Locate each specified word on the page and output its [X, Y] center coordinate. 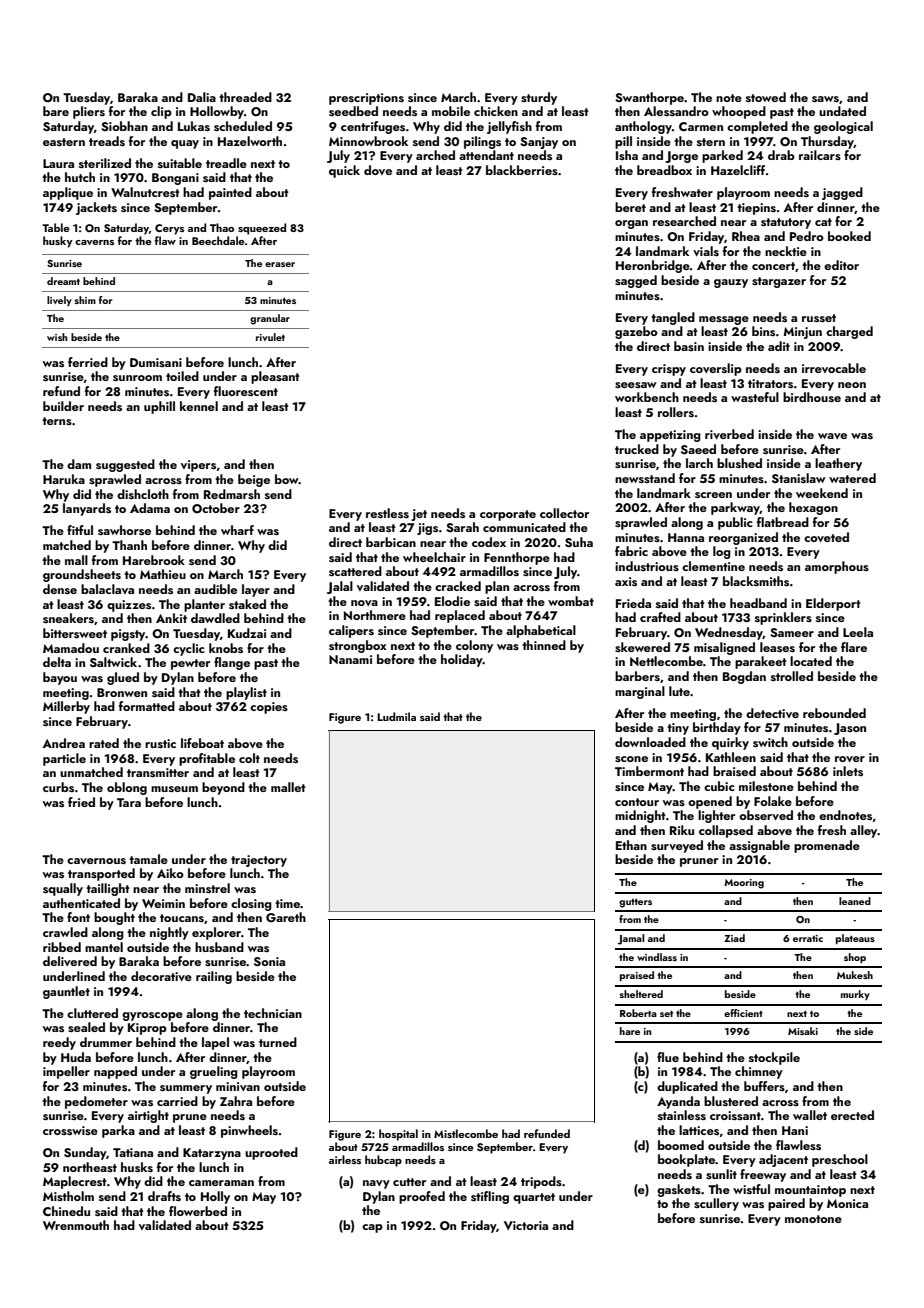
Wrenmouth [76, 1225]
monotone [813, 1219]
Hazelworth [250, 141]
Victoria [526, 1225]
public [735, 523]
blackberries [522, 170]
